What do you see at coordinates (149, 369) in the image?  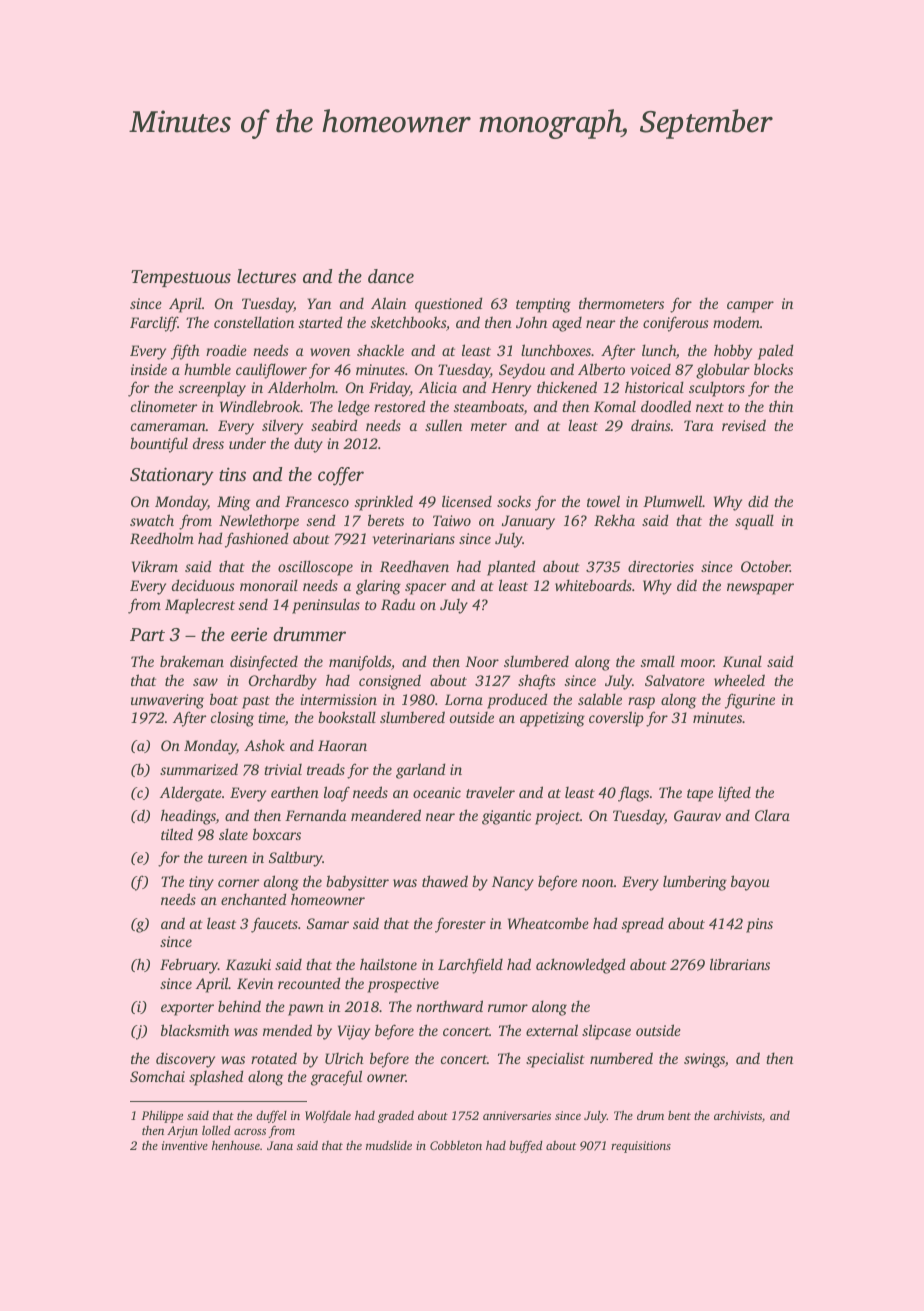 I see `inside` at bounding box center [149, 369].
